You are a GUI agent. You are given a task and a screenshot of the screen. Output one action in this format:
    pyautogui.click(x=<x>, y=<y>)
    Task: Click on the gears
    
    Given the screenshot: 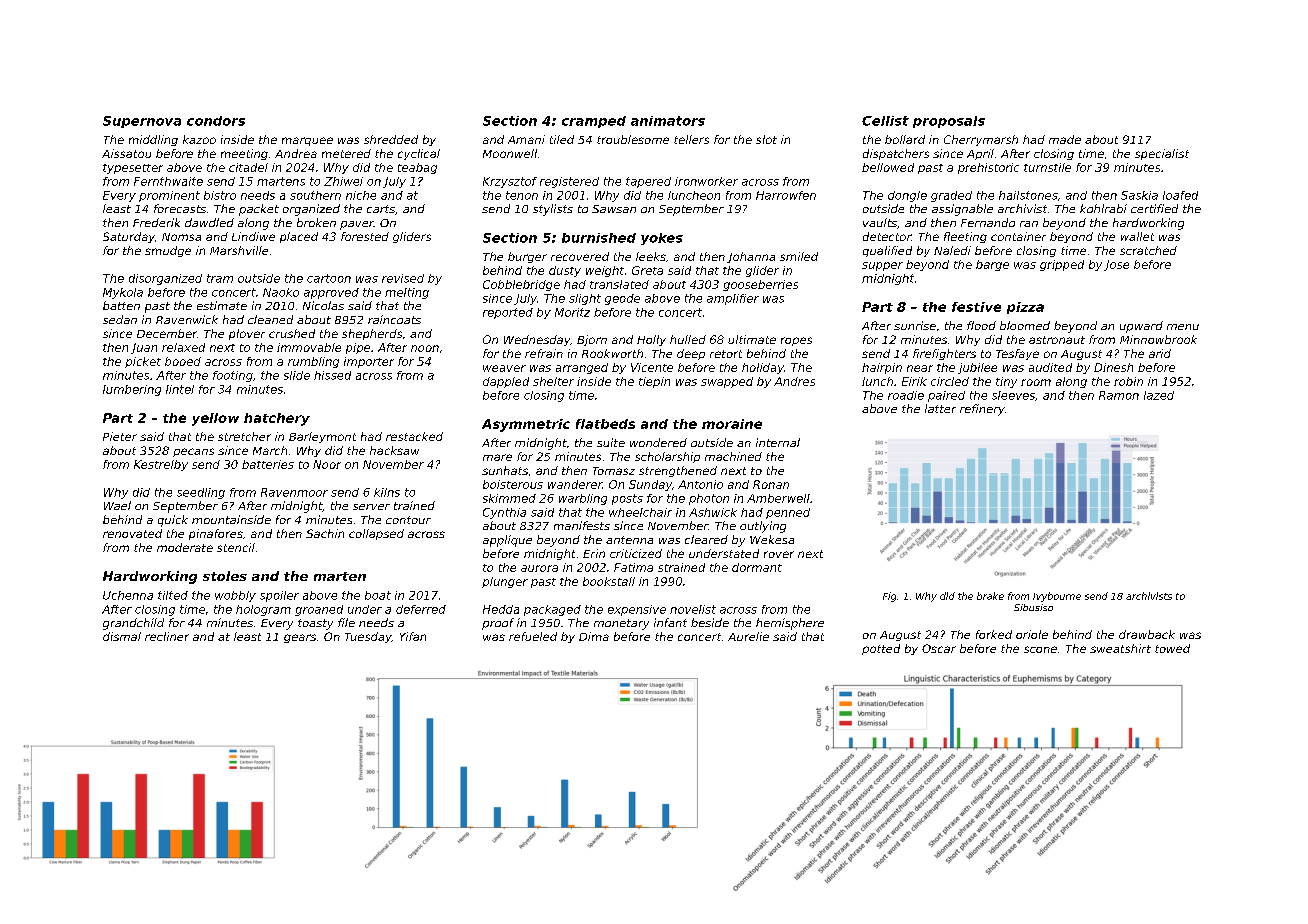 What is the action you would take?
    pyautogui.click(x=300, y=638)
